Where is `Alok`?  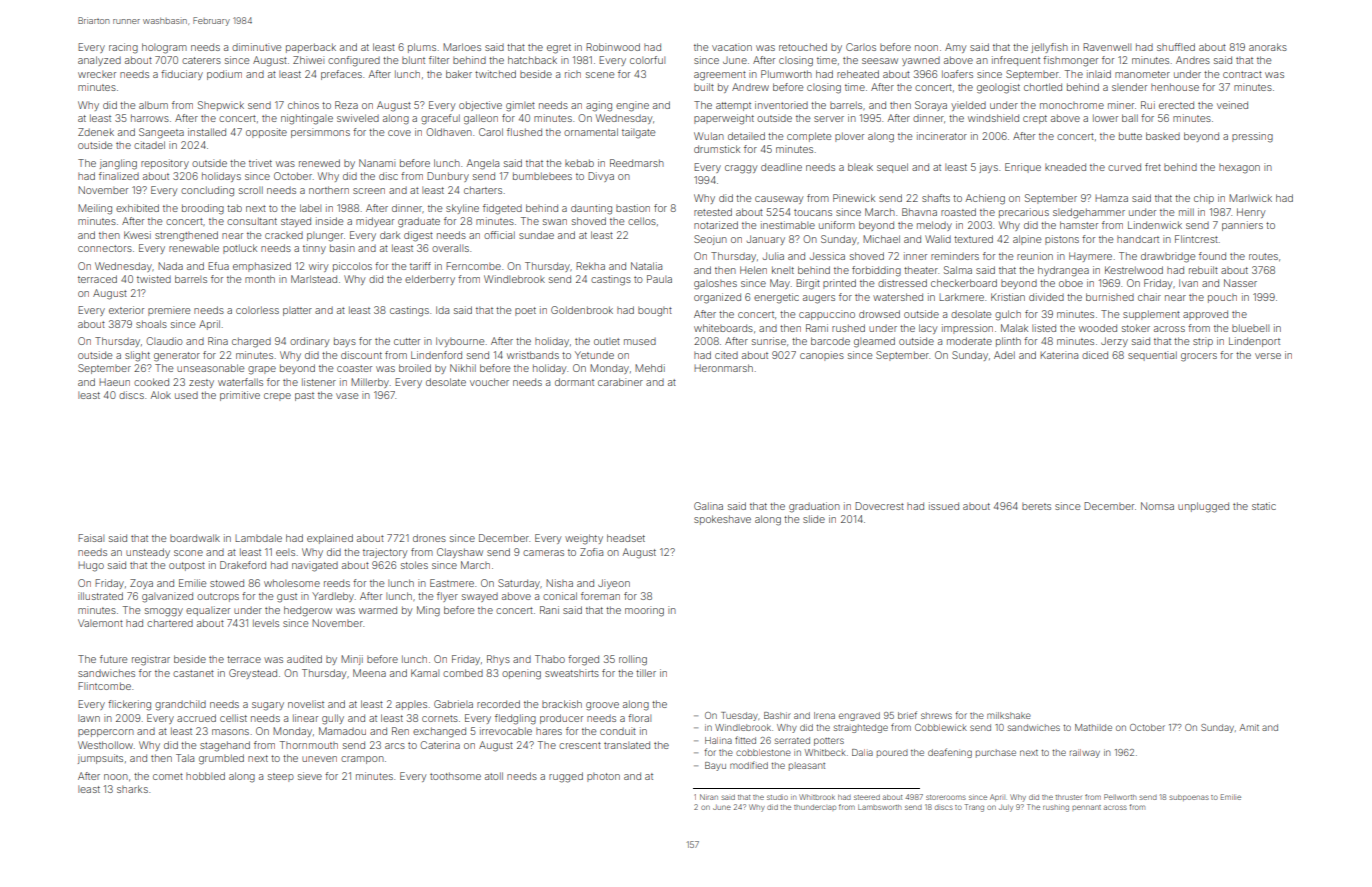
Alok is located at coordinates (161, 395).
